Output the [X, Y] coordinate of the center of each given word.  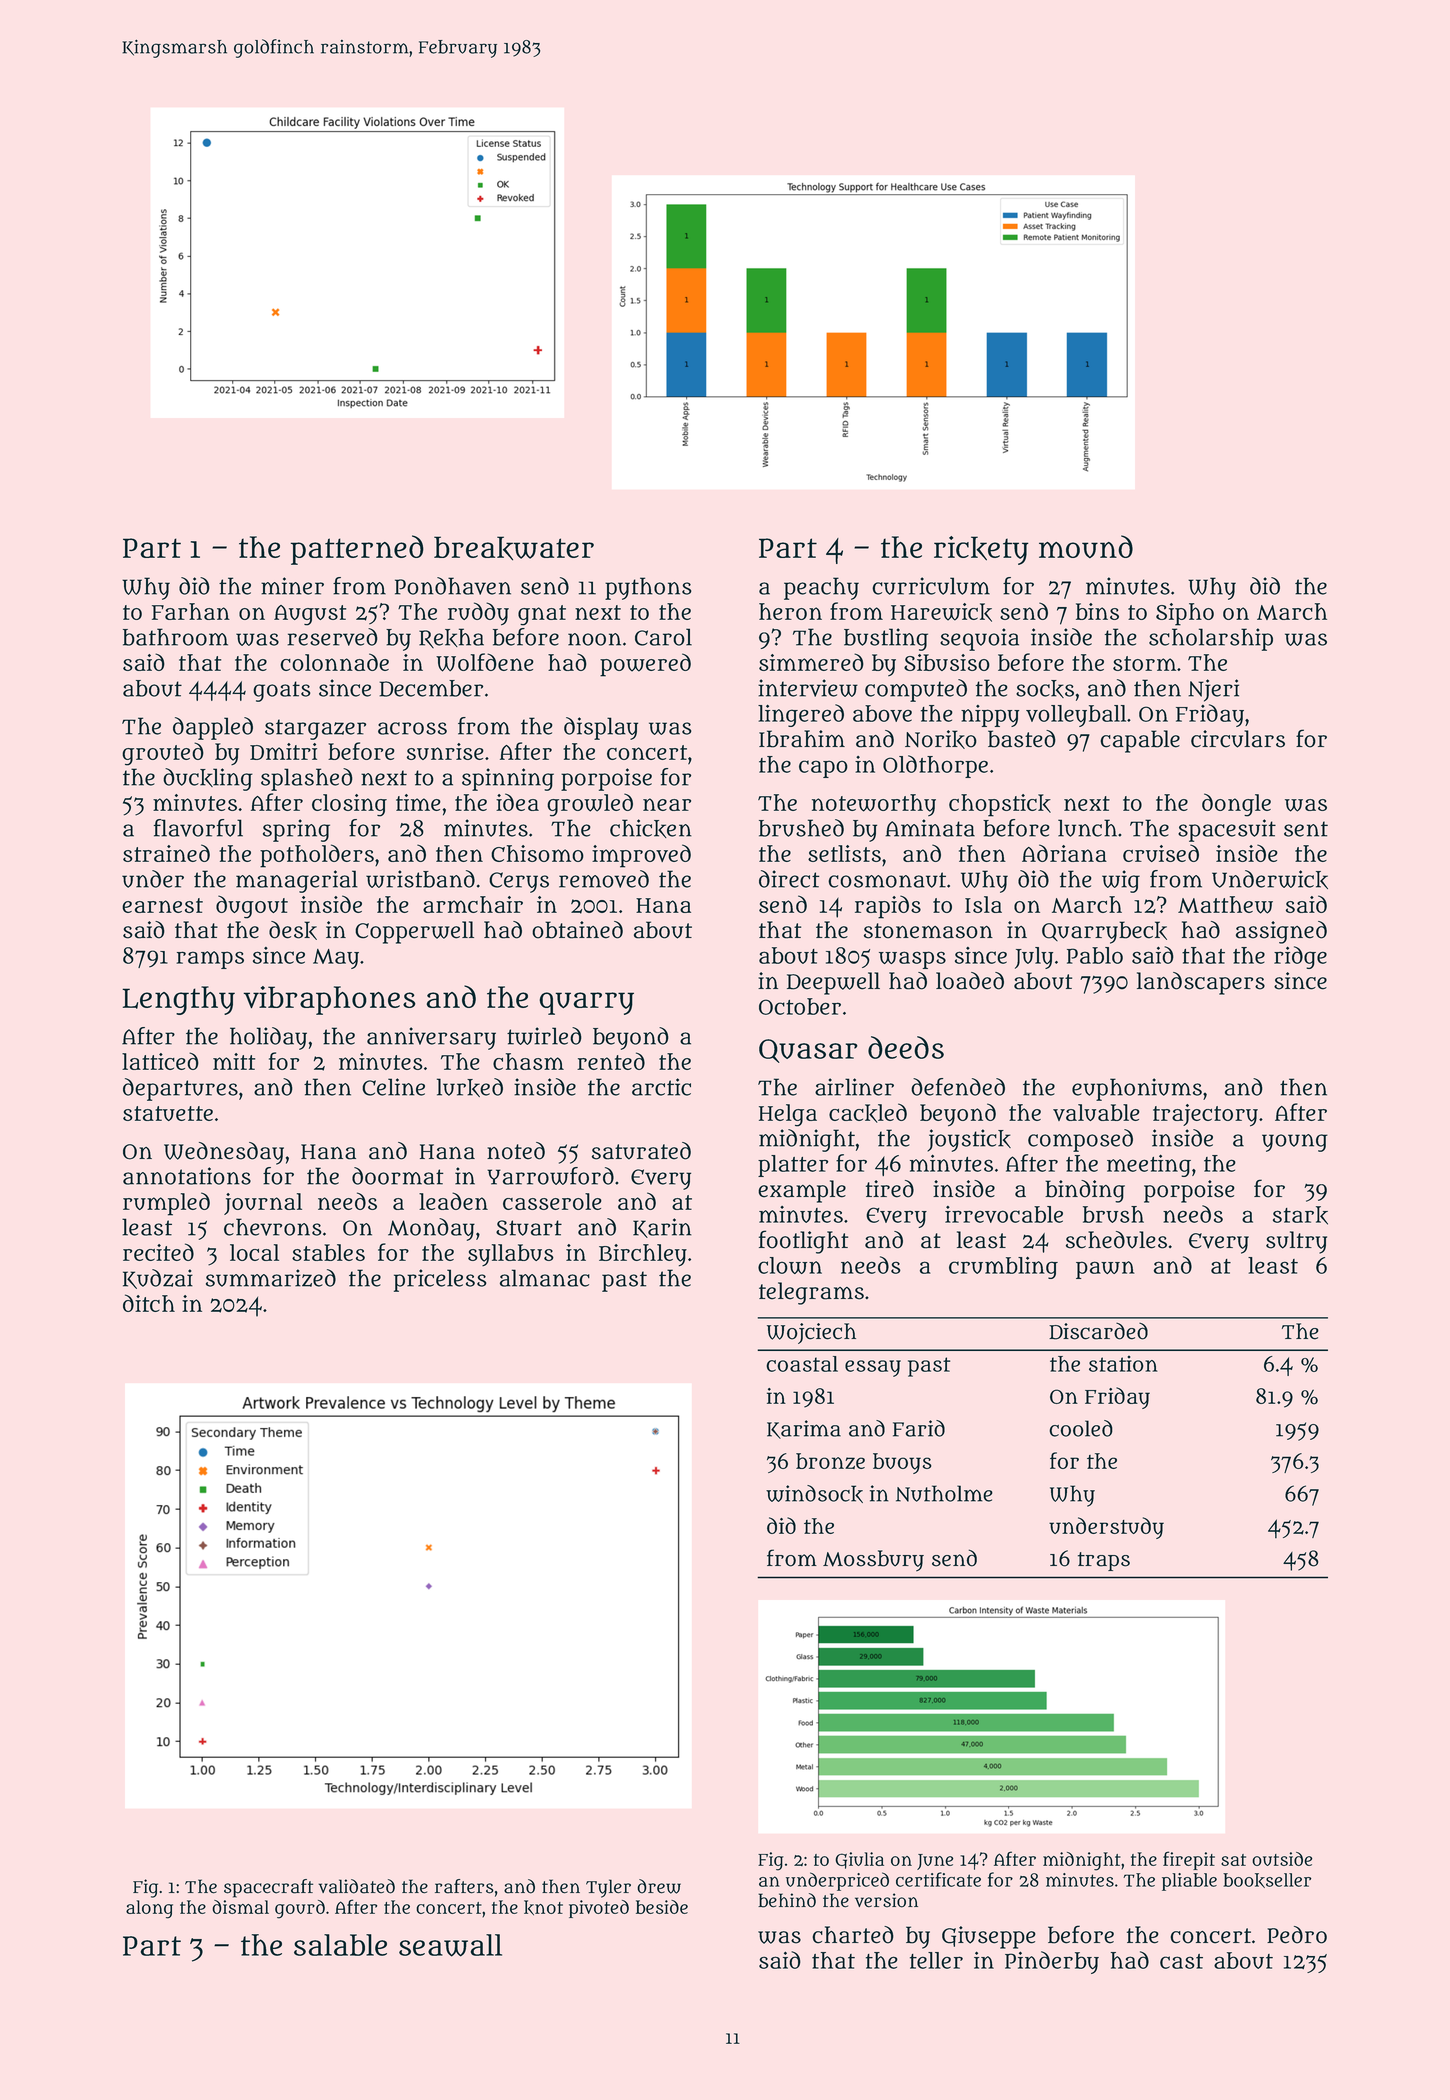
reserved [332, 637]
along [149, 1909]
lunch [1087, 828]
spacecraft [268, 1888]
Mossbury [873, 1560]
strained [166, 853]
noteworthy [874, 805]
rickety [981, 550]
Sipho [1185, 614]
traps [1104, 1561]
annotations [187, 1176]
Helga [788, 1115]
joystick [969, 1140]
